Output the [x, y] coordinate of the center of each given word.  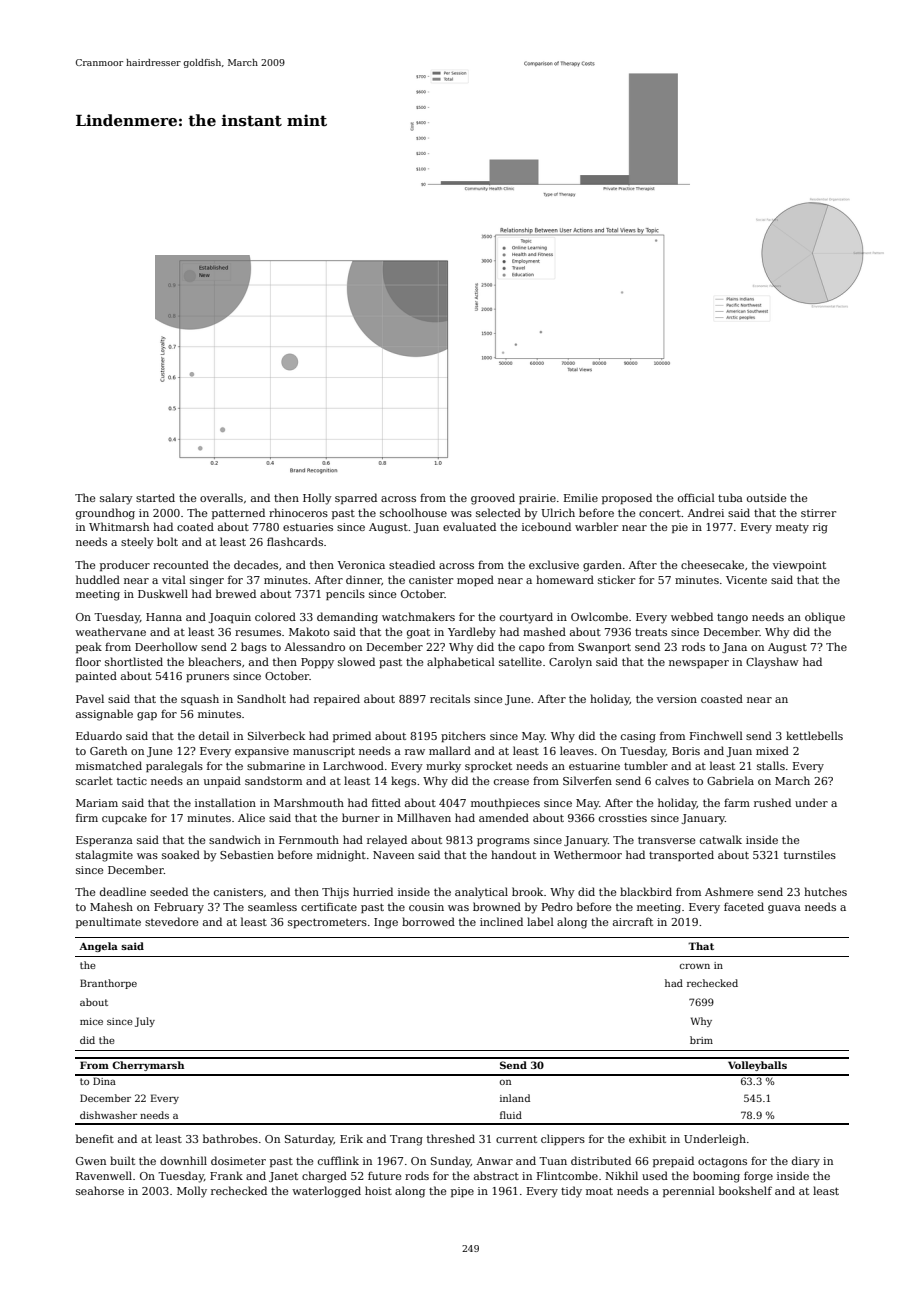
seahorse [100, 1190]
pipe [462, 1192]
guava [784, 909]
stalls [771, 765]
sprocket [488, 766]
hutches [825, 891]
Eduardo [99, 735]
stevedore [171, 921]
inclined [501, 921]
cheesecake [712, 564]
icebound [546, 526]
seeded [169, 891]
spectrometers [327, 923]
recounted [181, 564]
